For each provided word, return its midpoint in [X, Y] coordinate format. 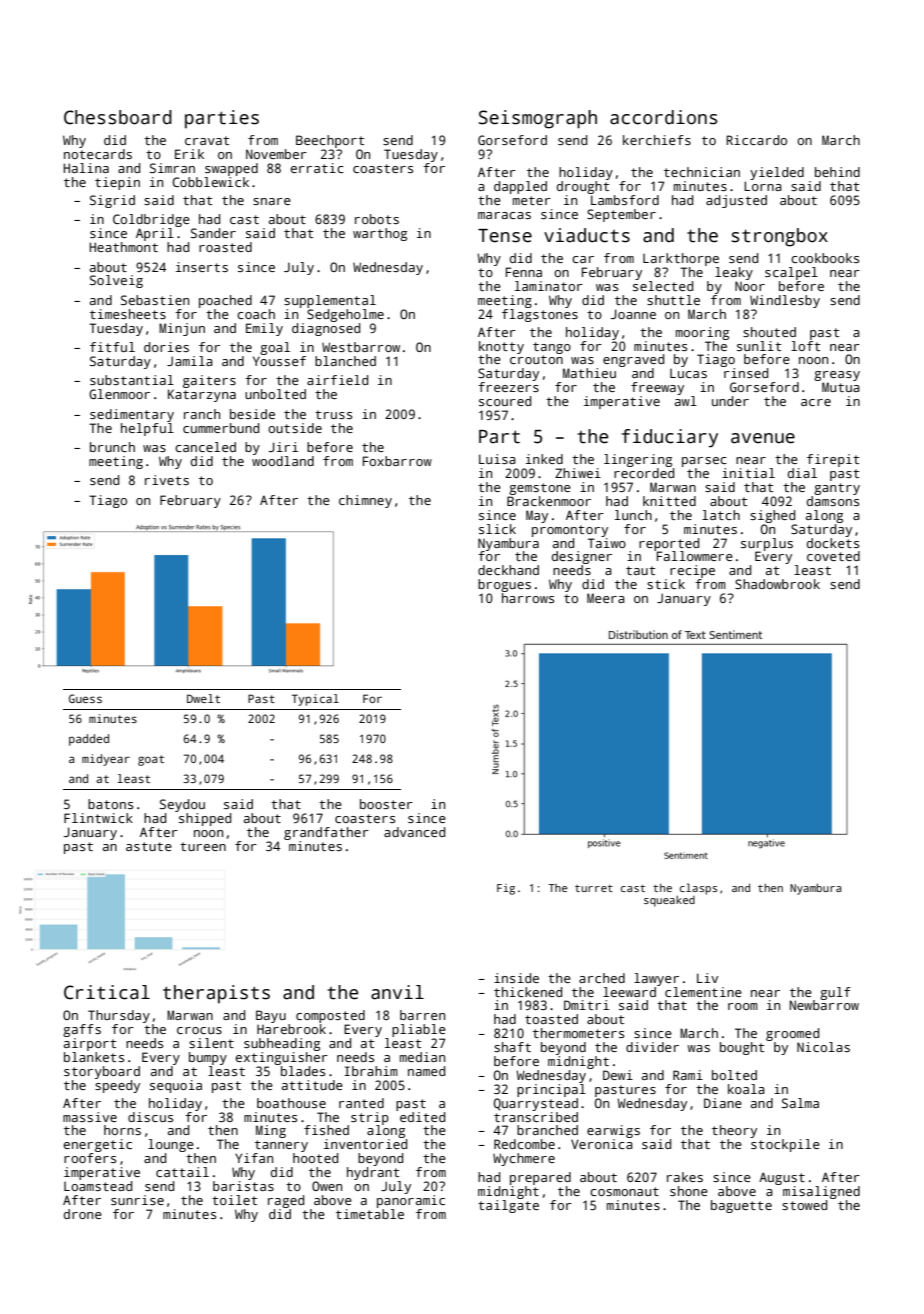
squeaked [669, 901]
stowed [804, 1205]
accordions [663, 117]
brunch [112, 447]
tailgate [508, 1206]
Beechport [330, 141]
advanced [414, 832]
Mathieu [589, 373]
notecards [98, 154]
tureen [203, 846]
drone [83, 1214]
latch [721, 515]
